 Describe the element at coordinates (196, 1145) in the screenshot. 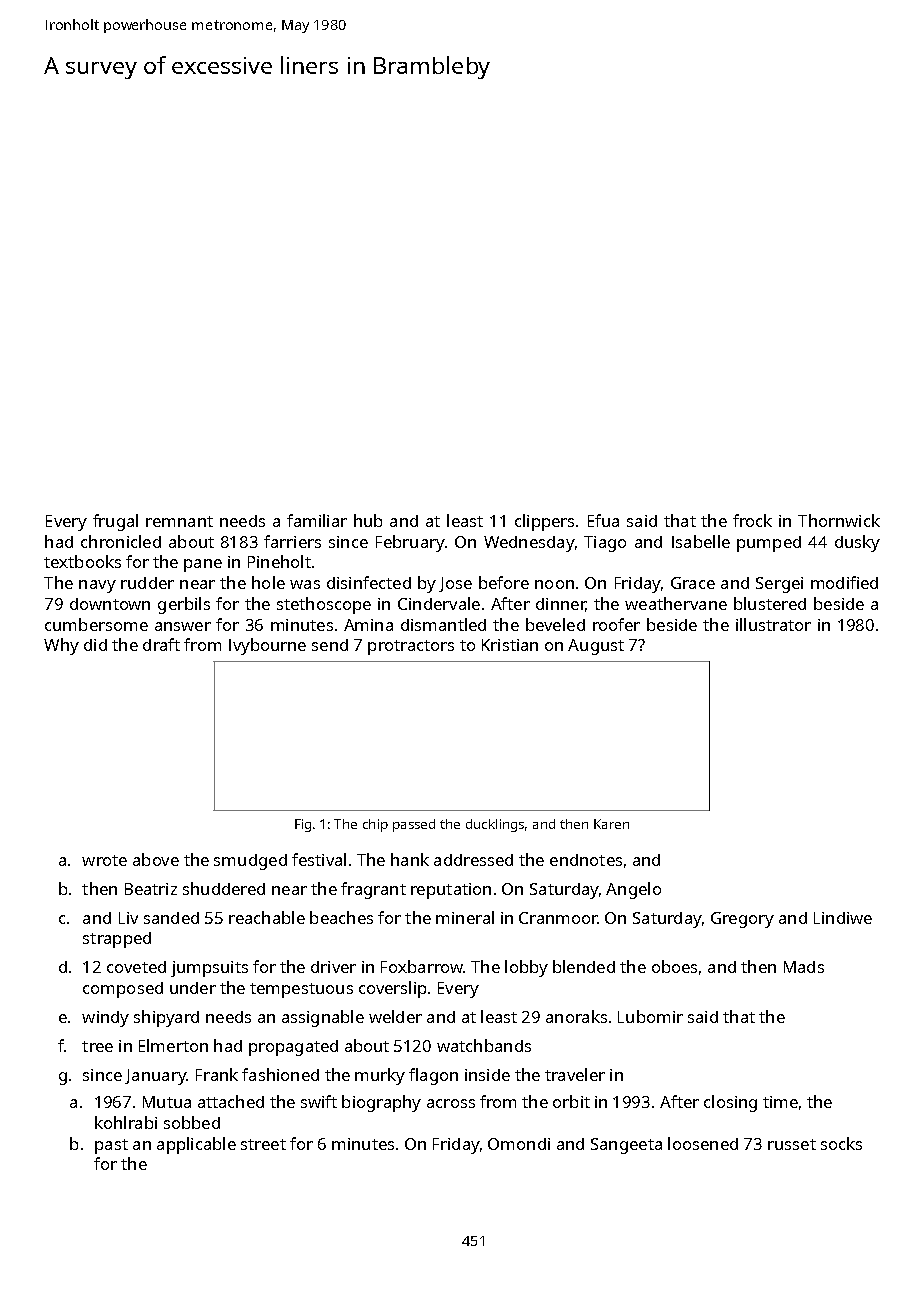

I see `applicable` at that location.
